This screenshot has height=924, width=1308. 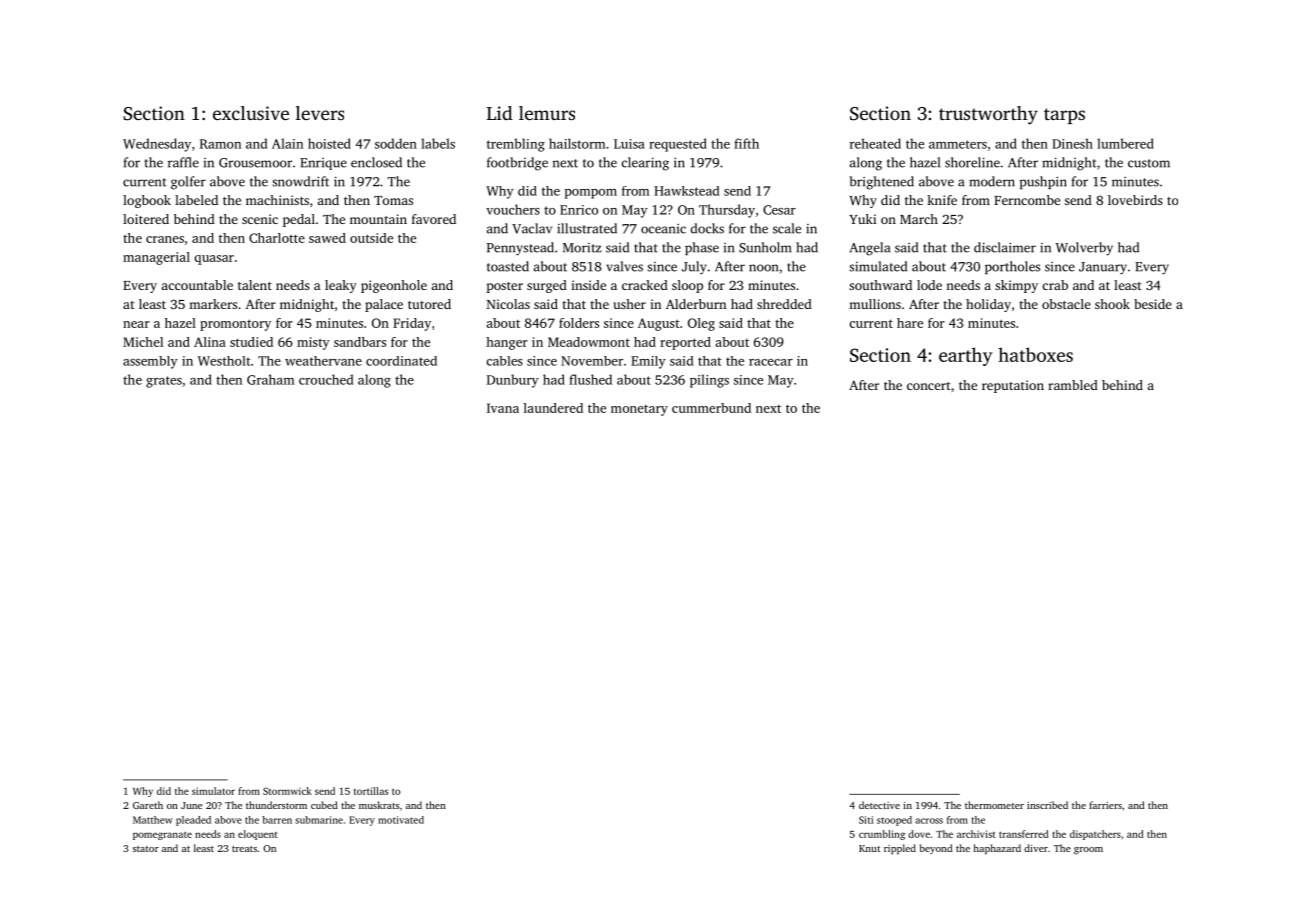 What do you see at coordinates (709, 381) in the screenshot?
I see `pilings` at bounding box center [709, 381].
